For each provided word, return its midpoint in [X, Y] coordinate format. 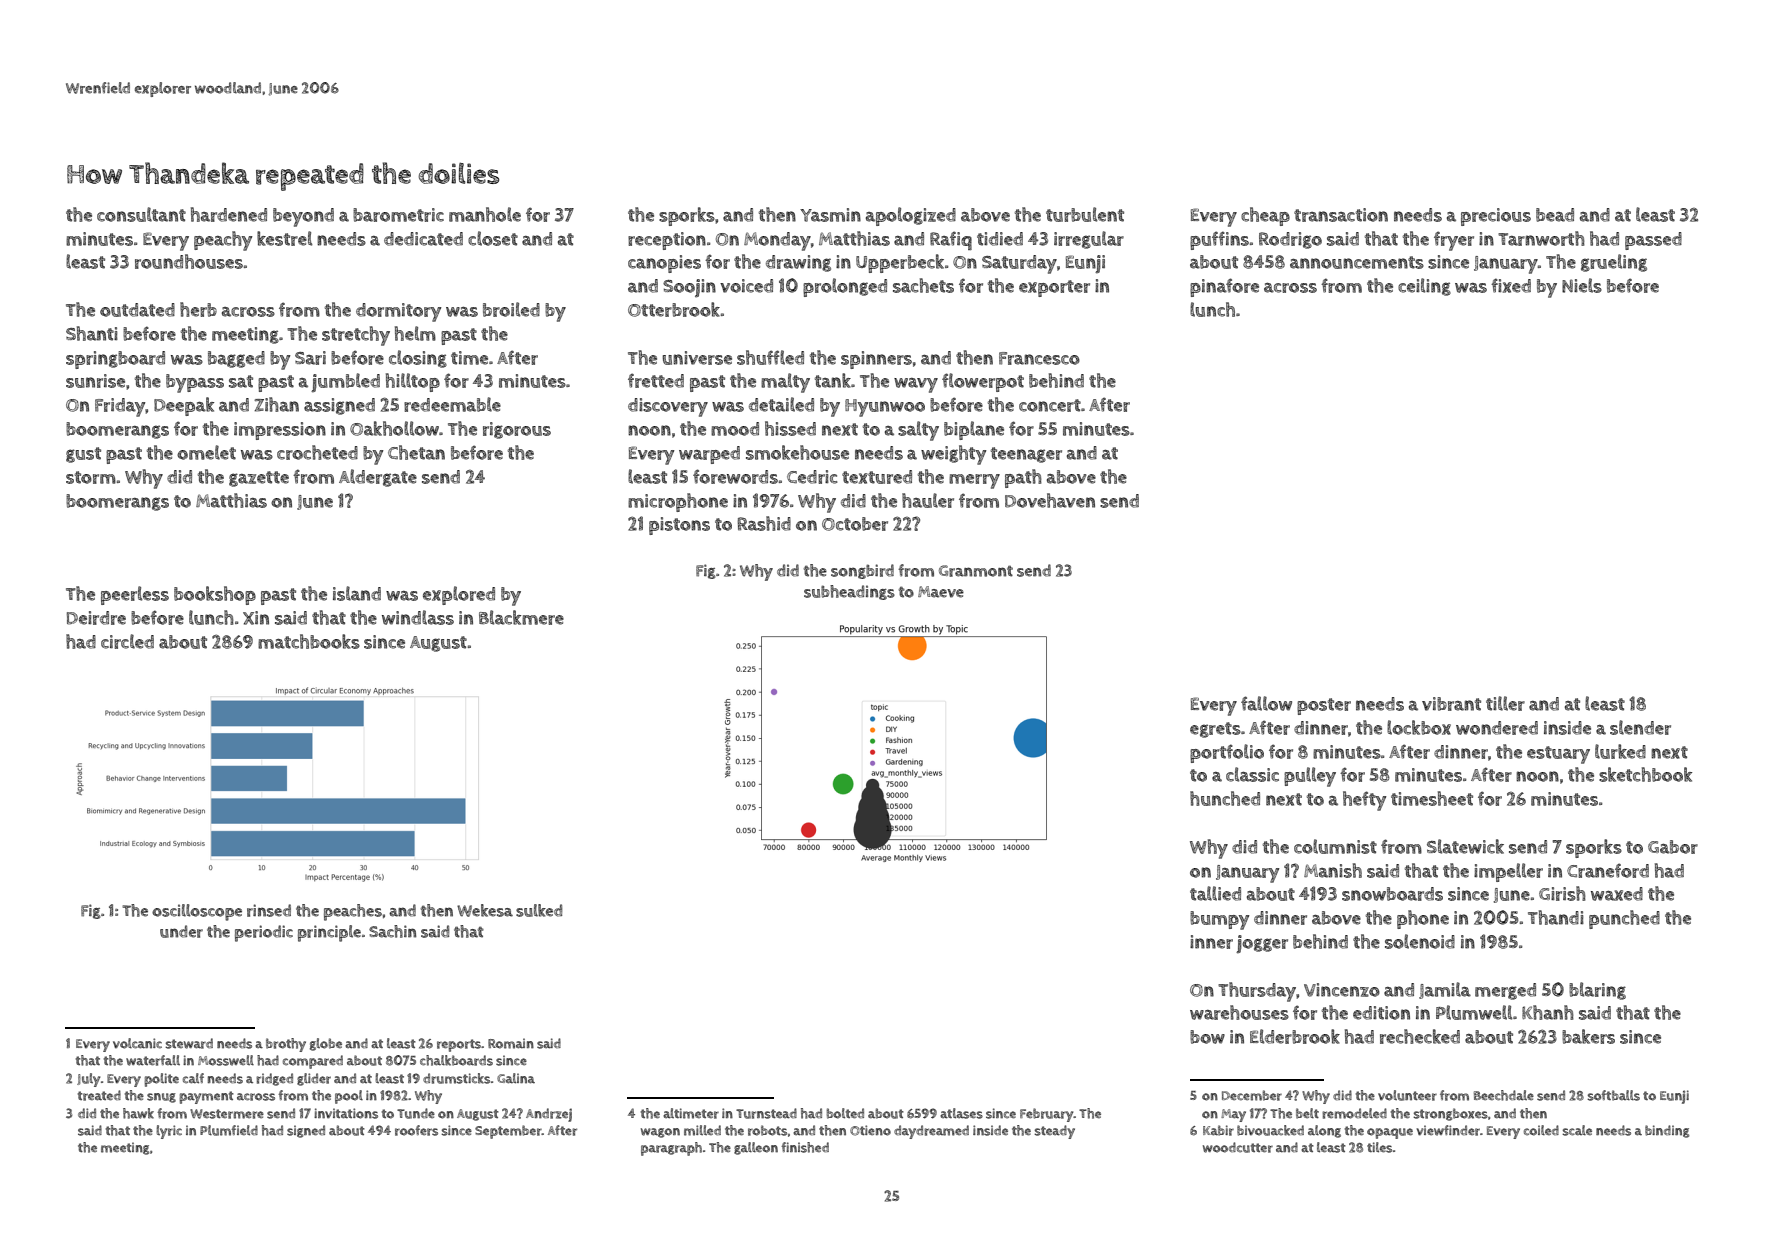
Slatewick [1465, 846]
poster [1324, 706]
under [181, 931]
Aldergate [378, 478]
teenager [1026, 455]
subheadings [849, 592]
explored [459, 595]
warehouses [1239, 1012]
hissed [790, 428]
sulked [539, 910]
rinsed [269, 910]
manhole [485, 214]
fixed [1511, 285]
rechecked [1420, 1036]
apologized [911, 216]
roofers [416, 1130]
